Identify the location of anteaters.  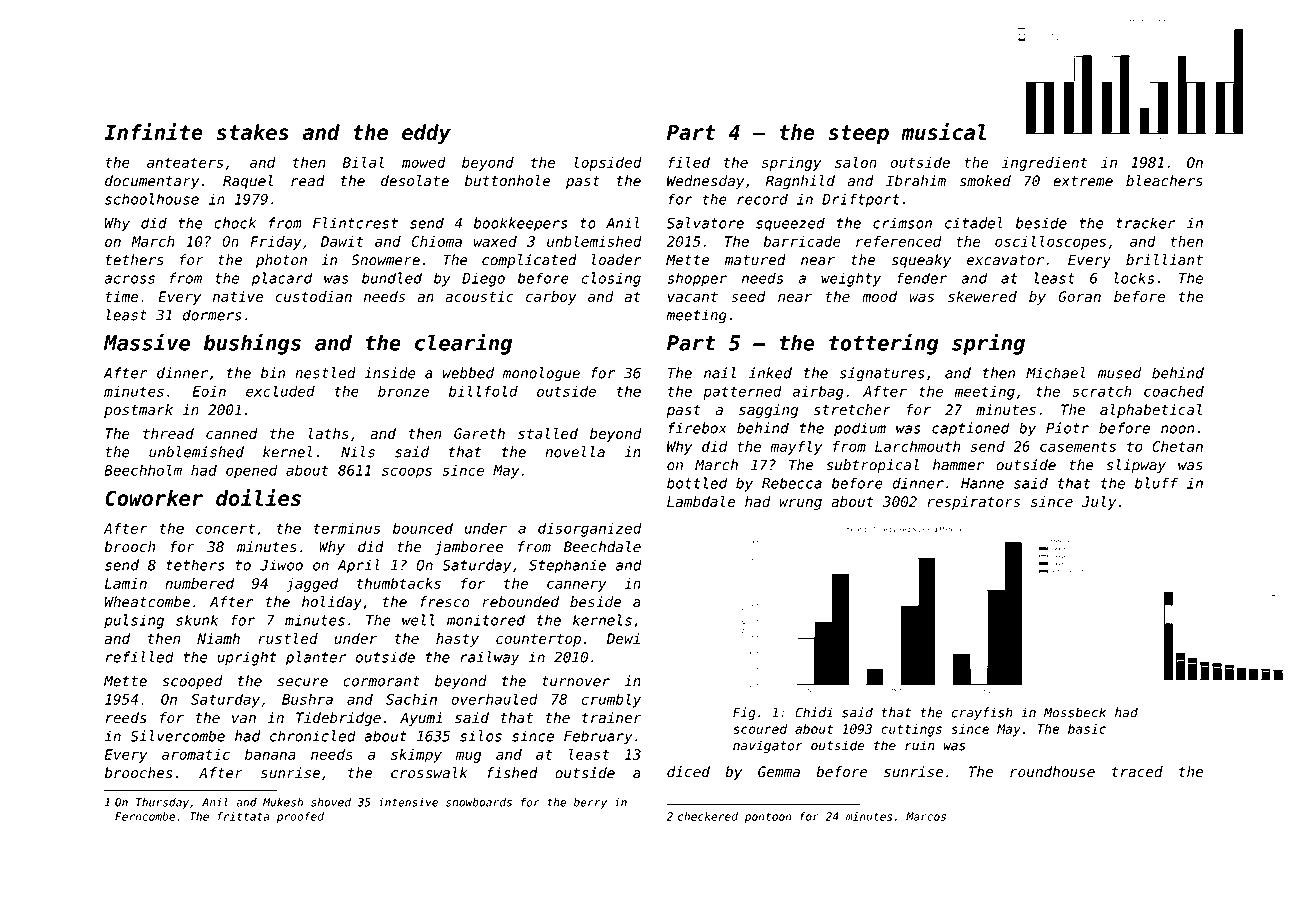
(185, 162).
